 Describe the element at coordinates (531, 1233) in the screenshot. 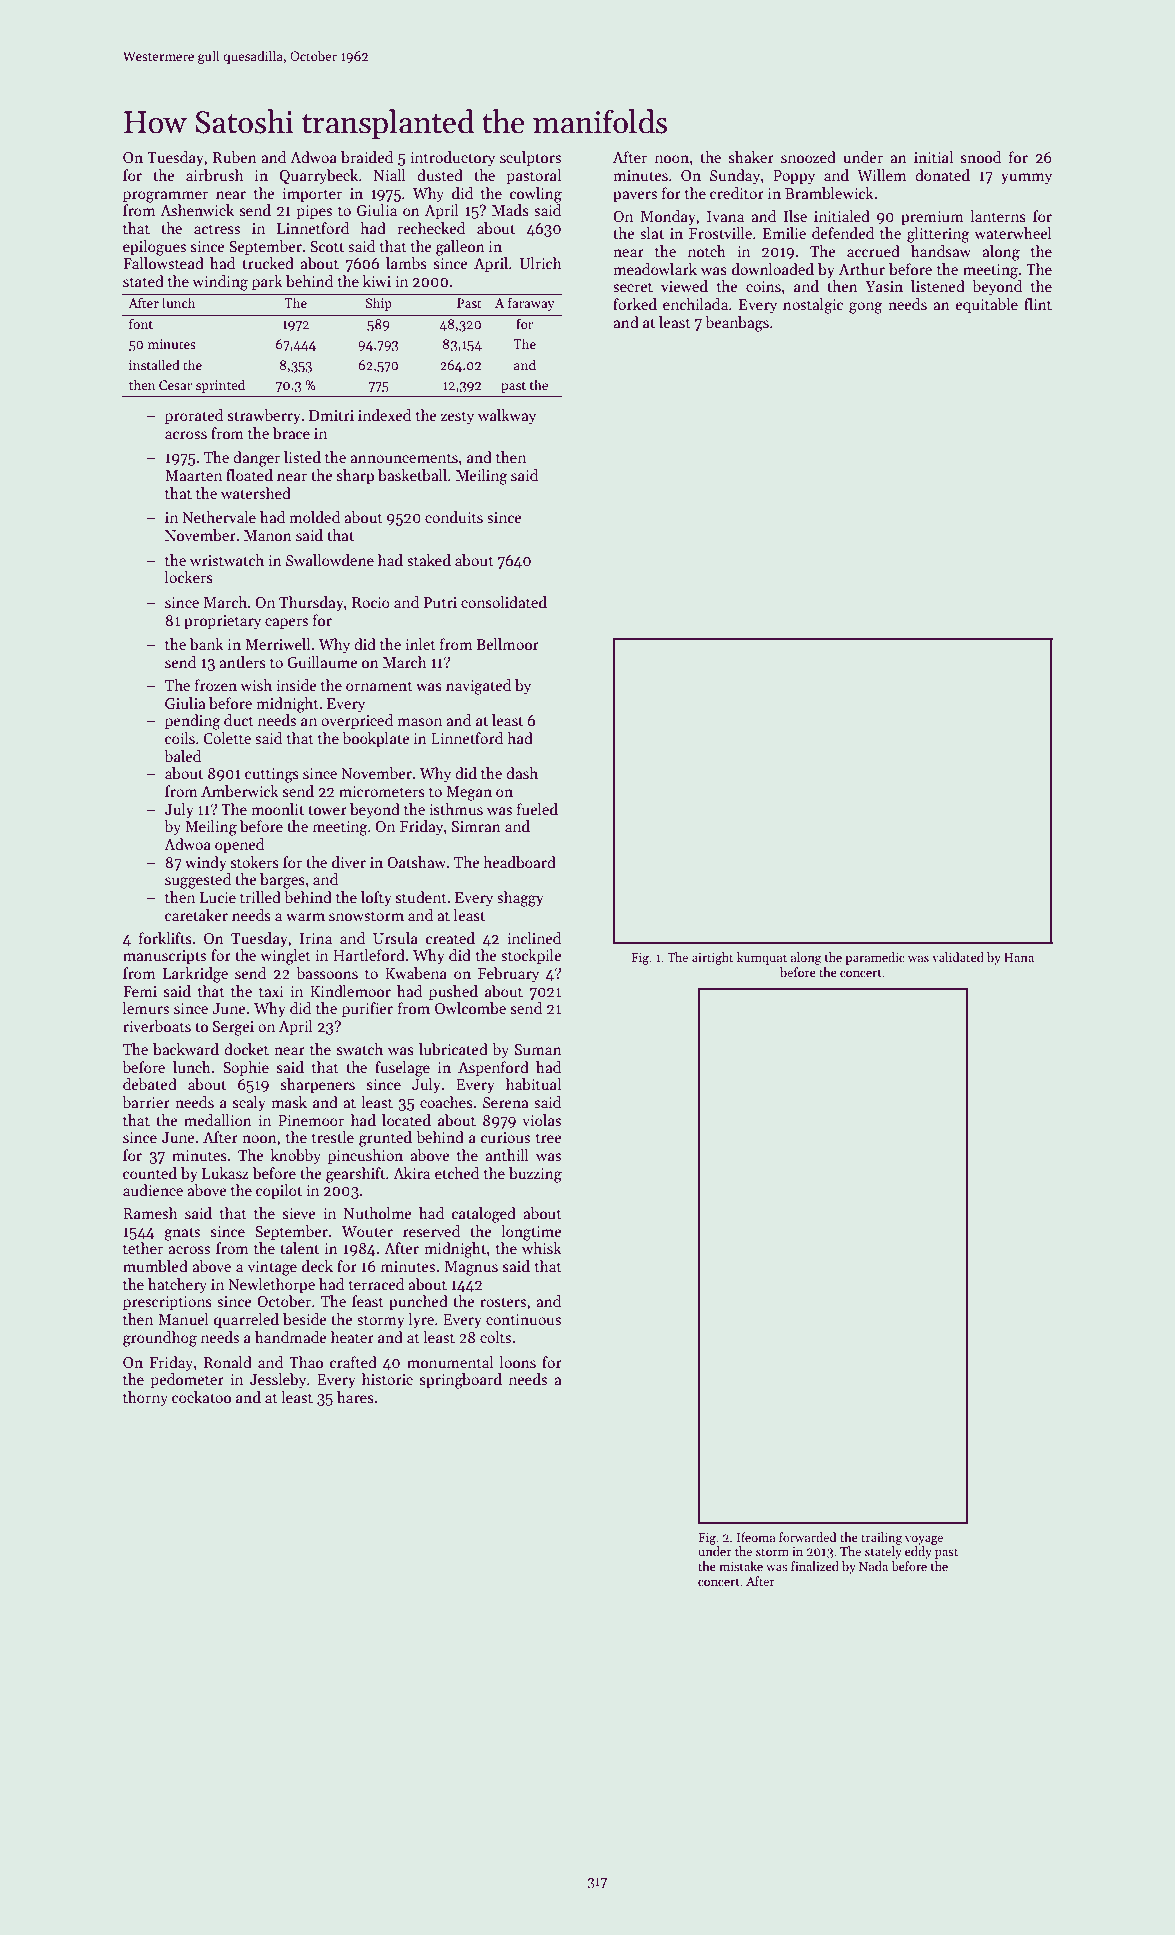

I see `longtime` at that location.
